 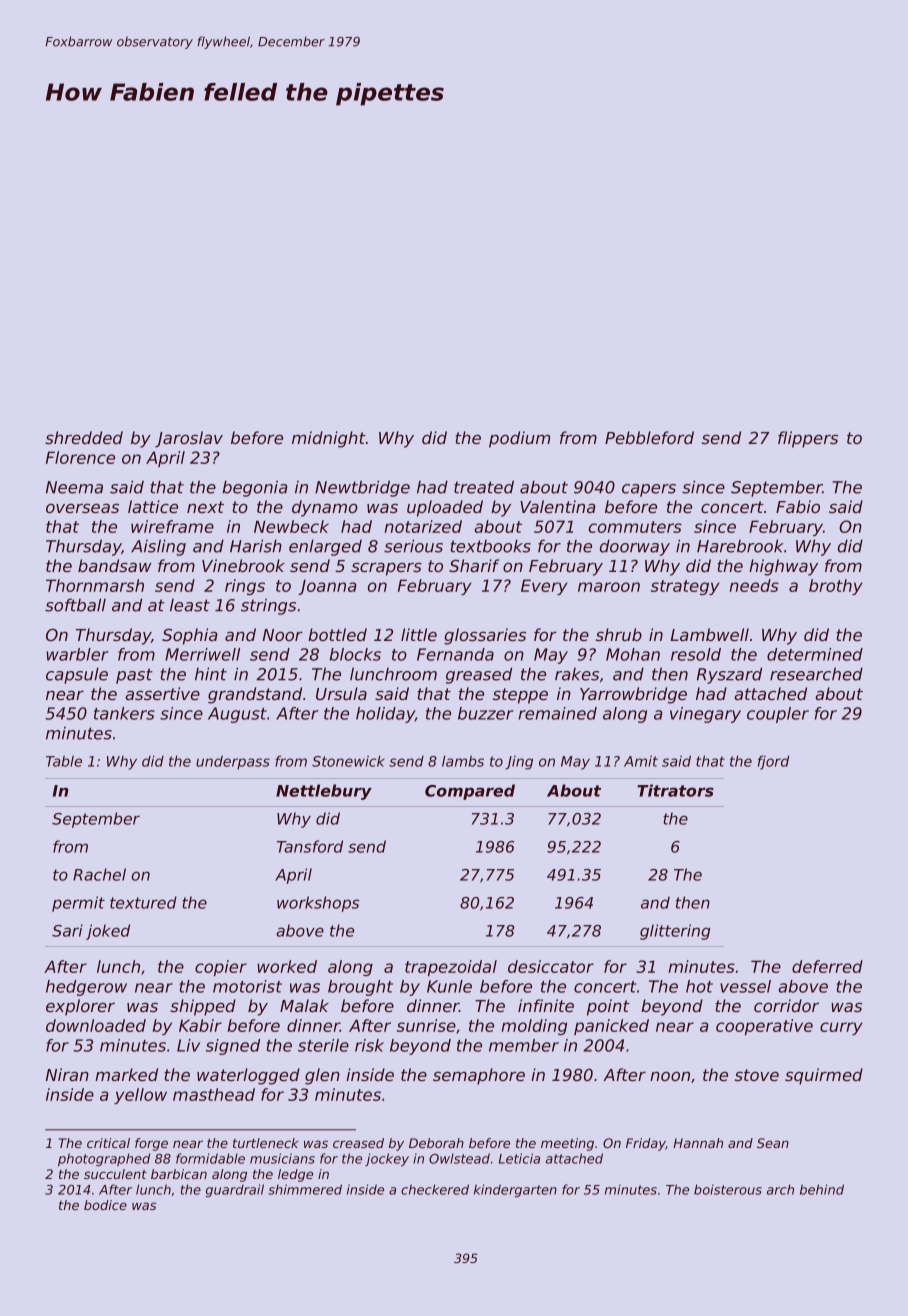 I want to click on fjord, so click(x=773, y=762).
